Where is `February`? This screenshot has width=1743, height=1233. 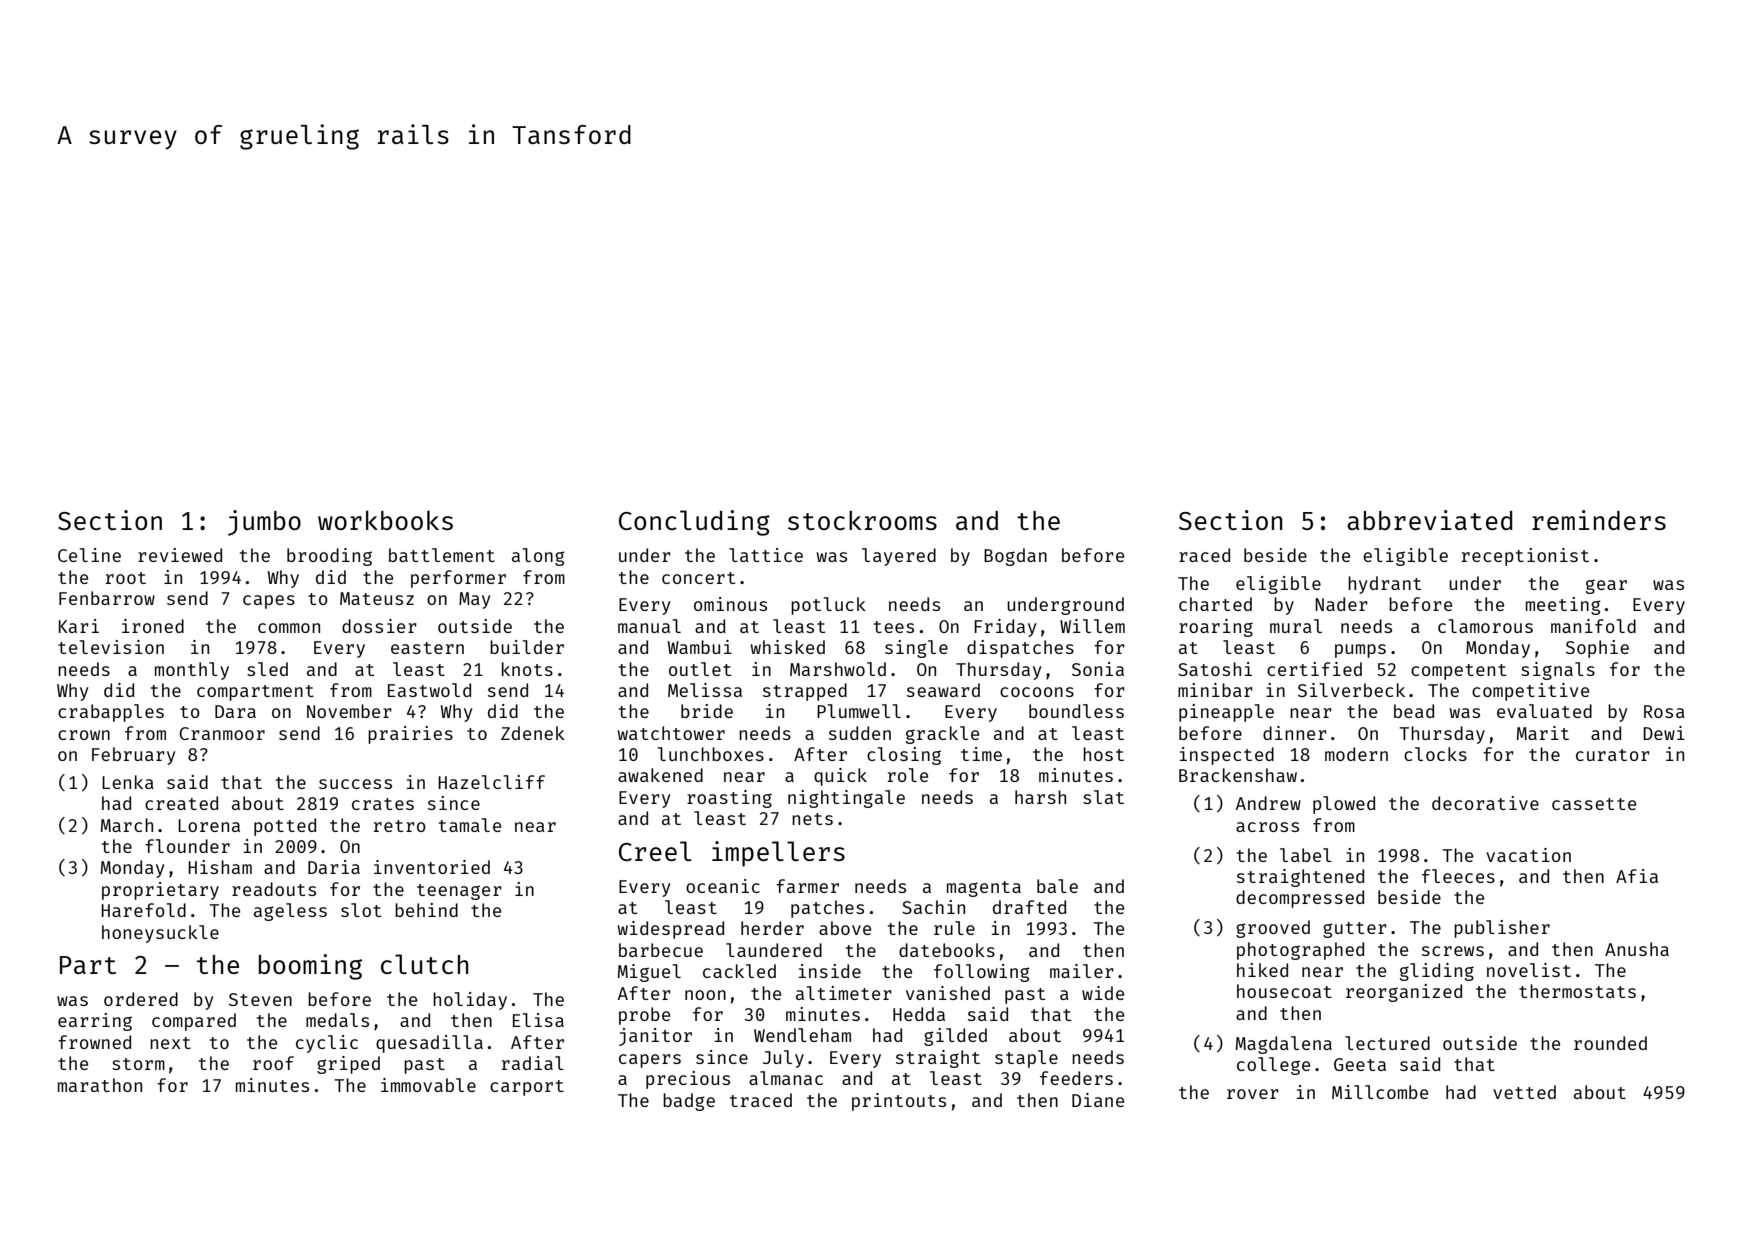
February is located at coordinates (133, 756).
